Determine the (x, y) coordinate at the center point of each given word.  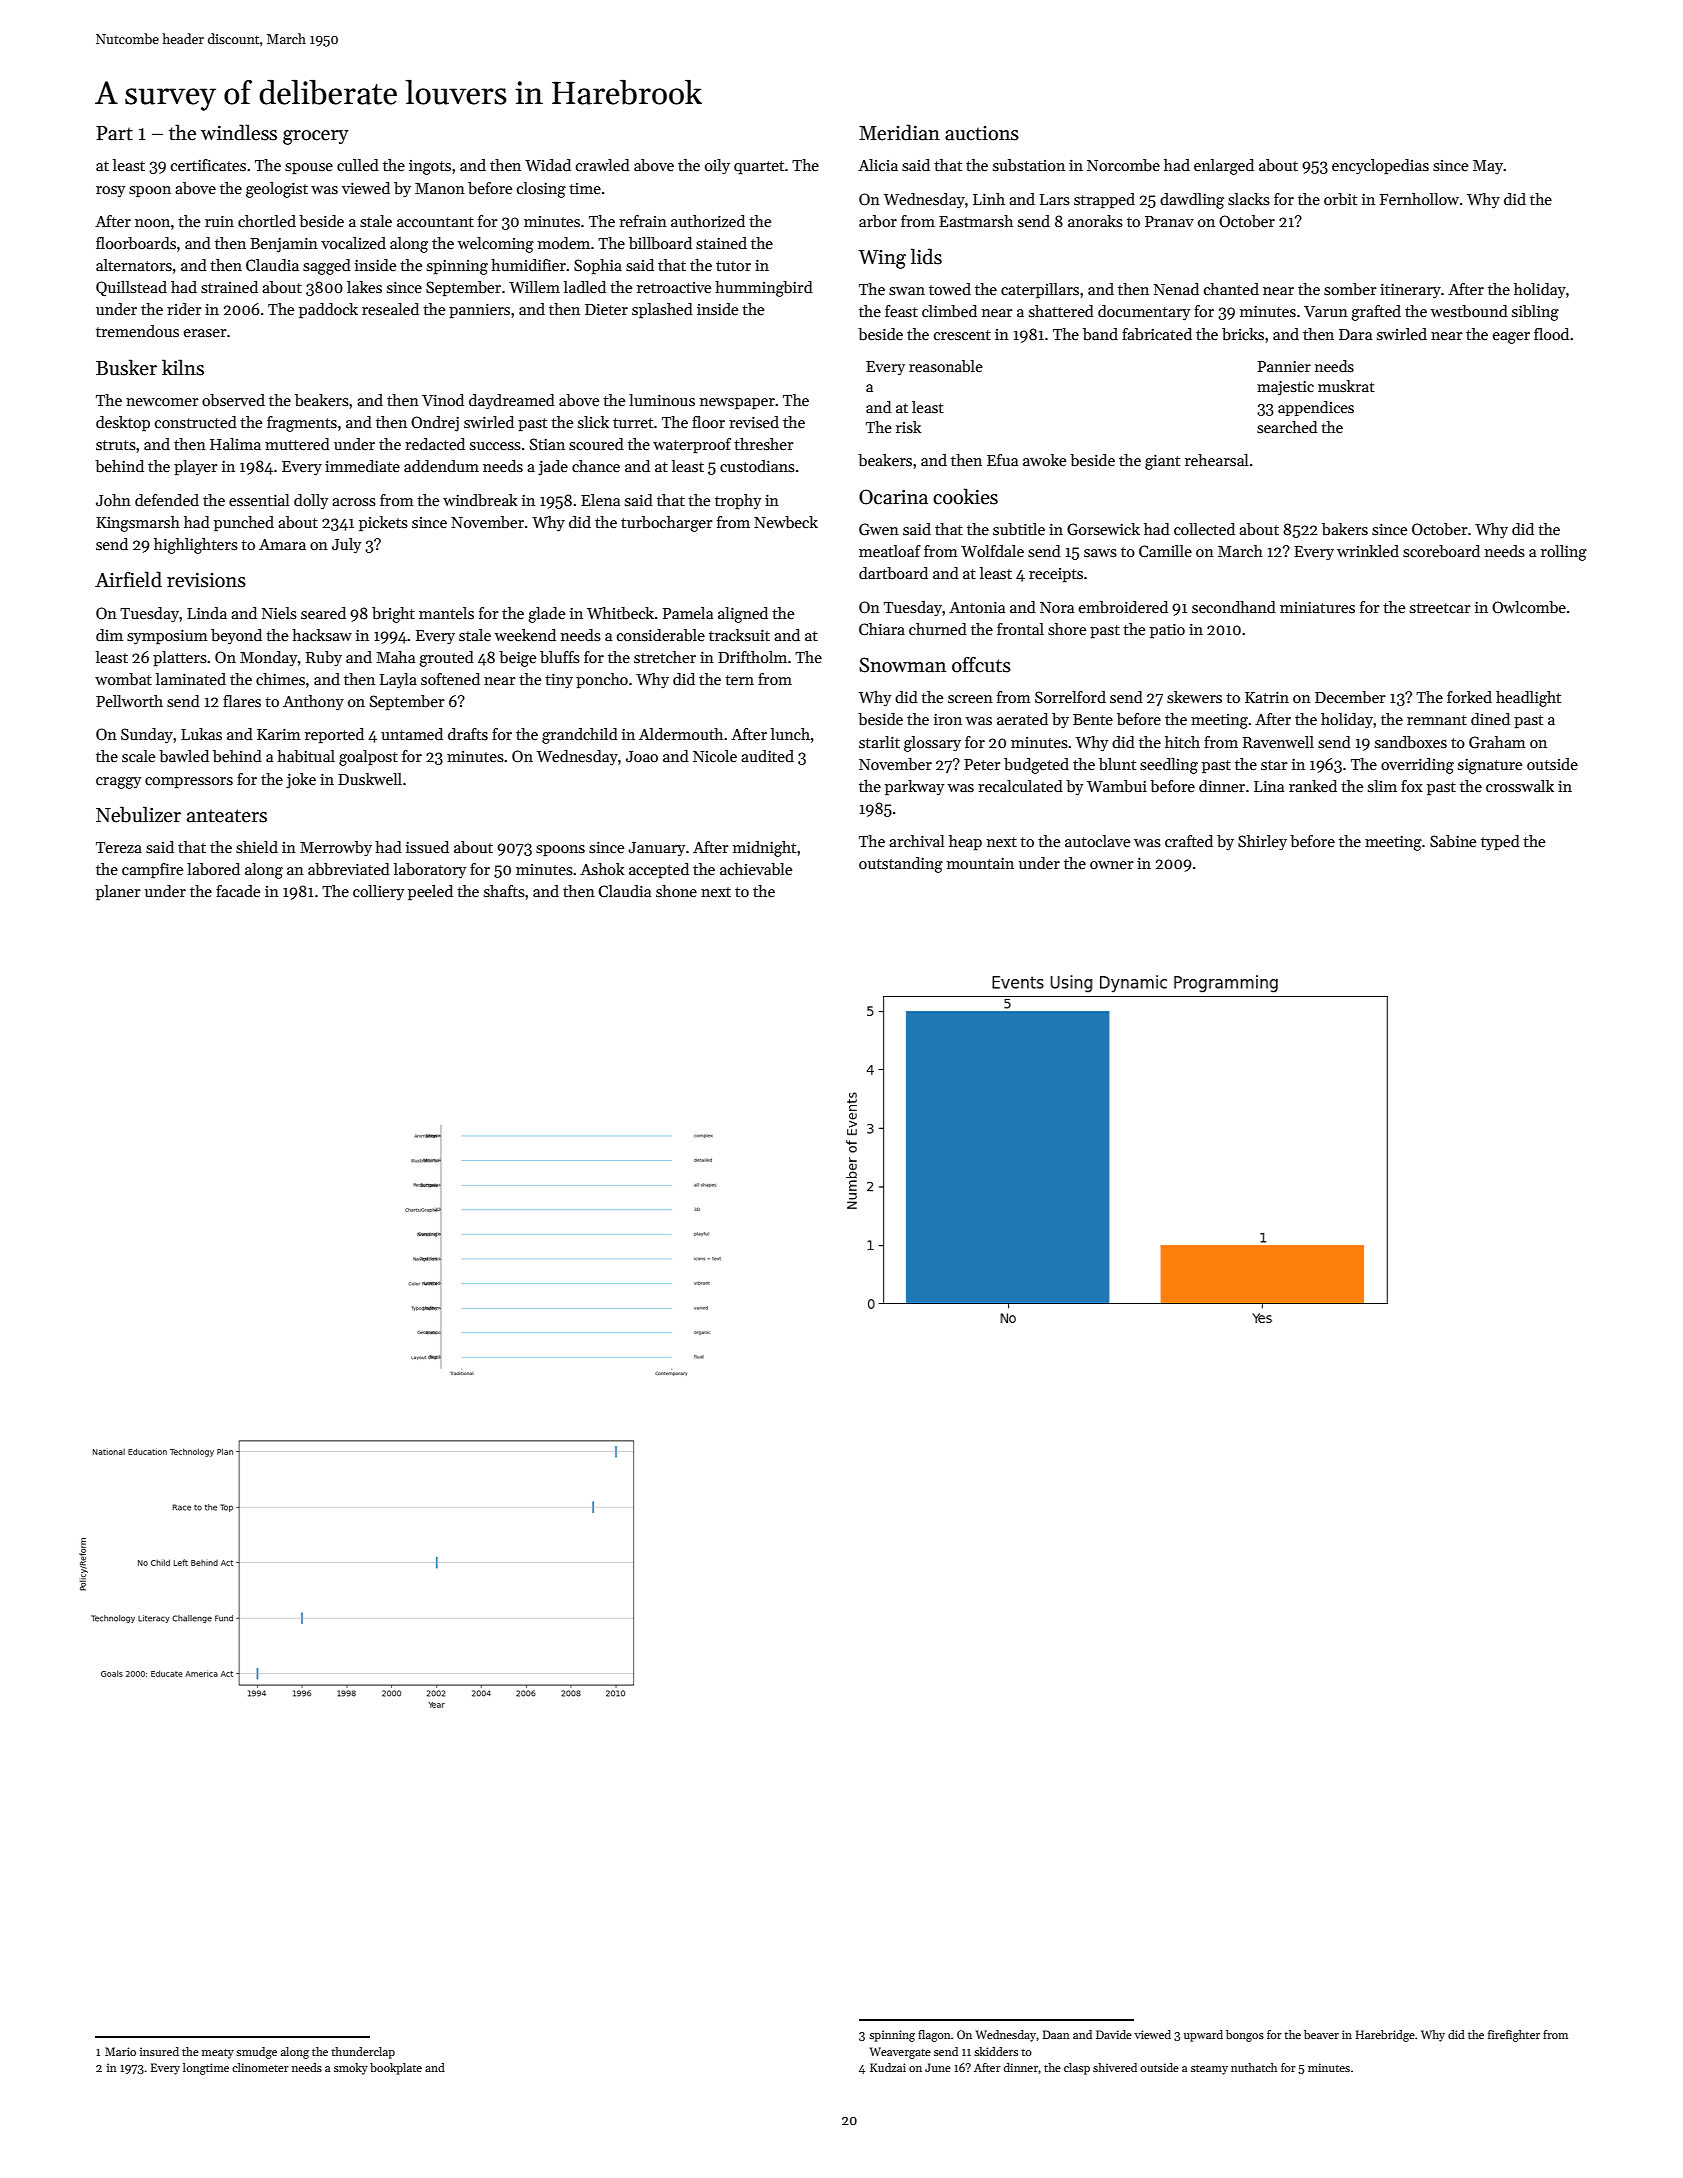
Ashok (602, 869)
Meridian (899, 132)
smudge (256, 2053)
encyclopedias (1380, 167)
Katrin (1267, 697)
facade (238, 891)
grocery (316, 137)
